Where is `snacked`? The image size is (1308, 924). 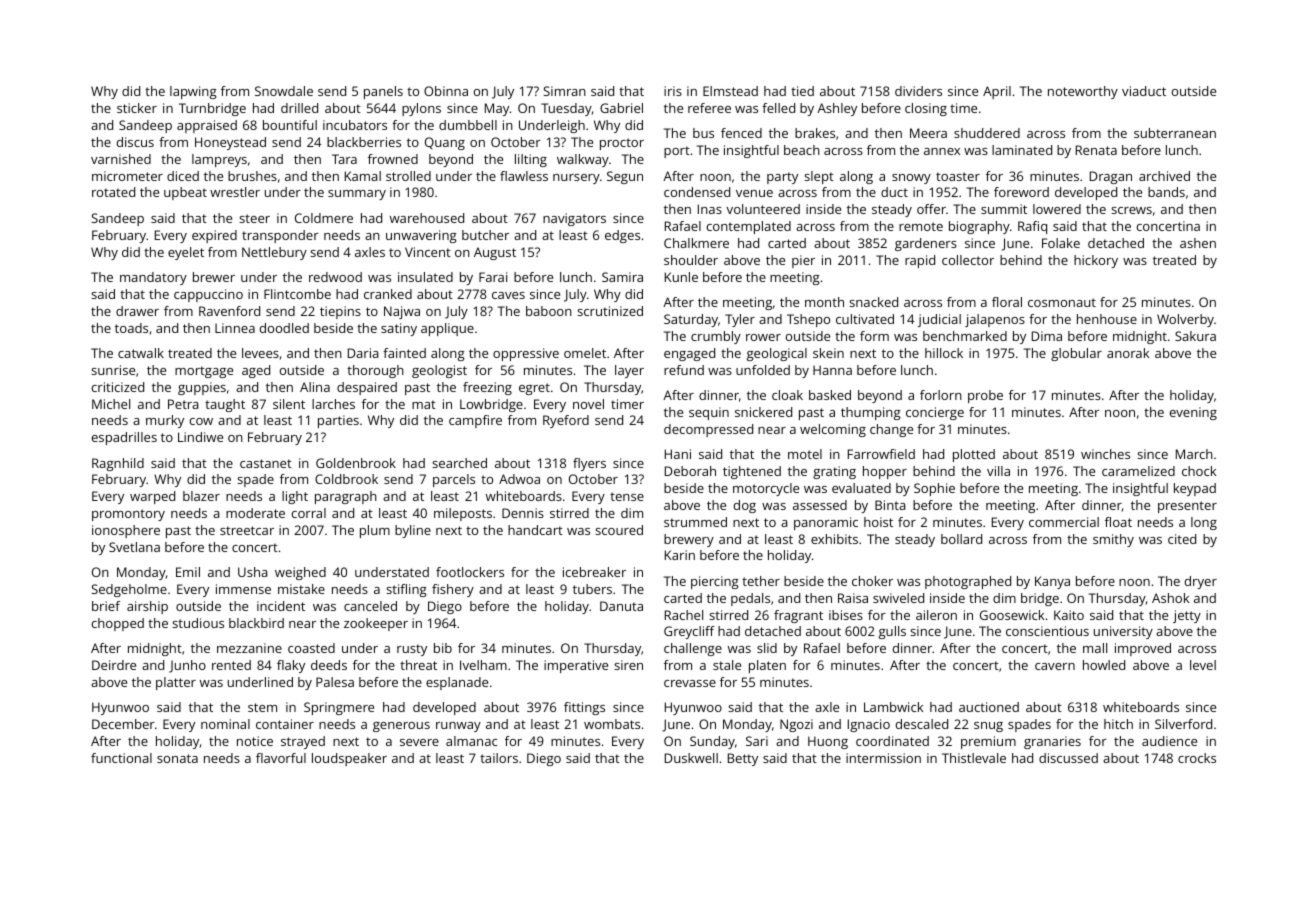 snacked is located at coordinates (874, 302).
